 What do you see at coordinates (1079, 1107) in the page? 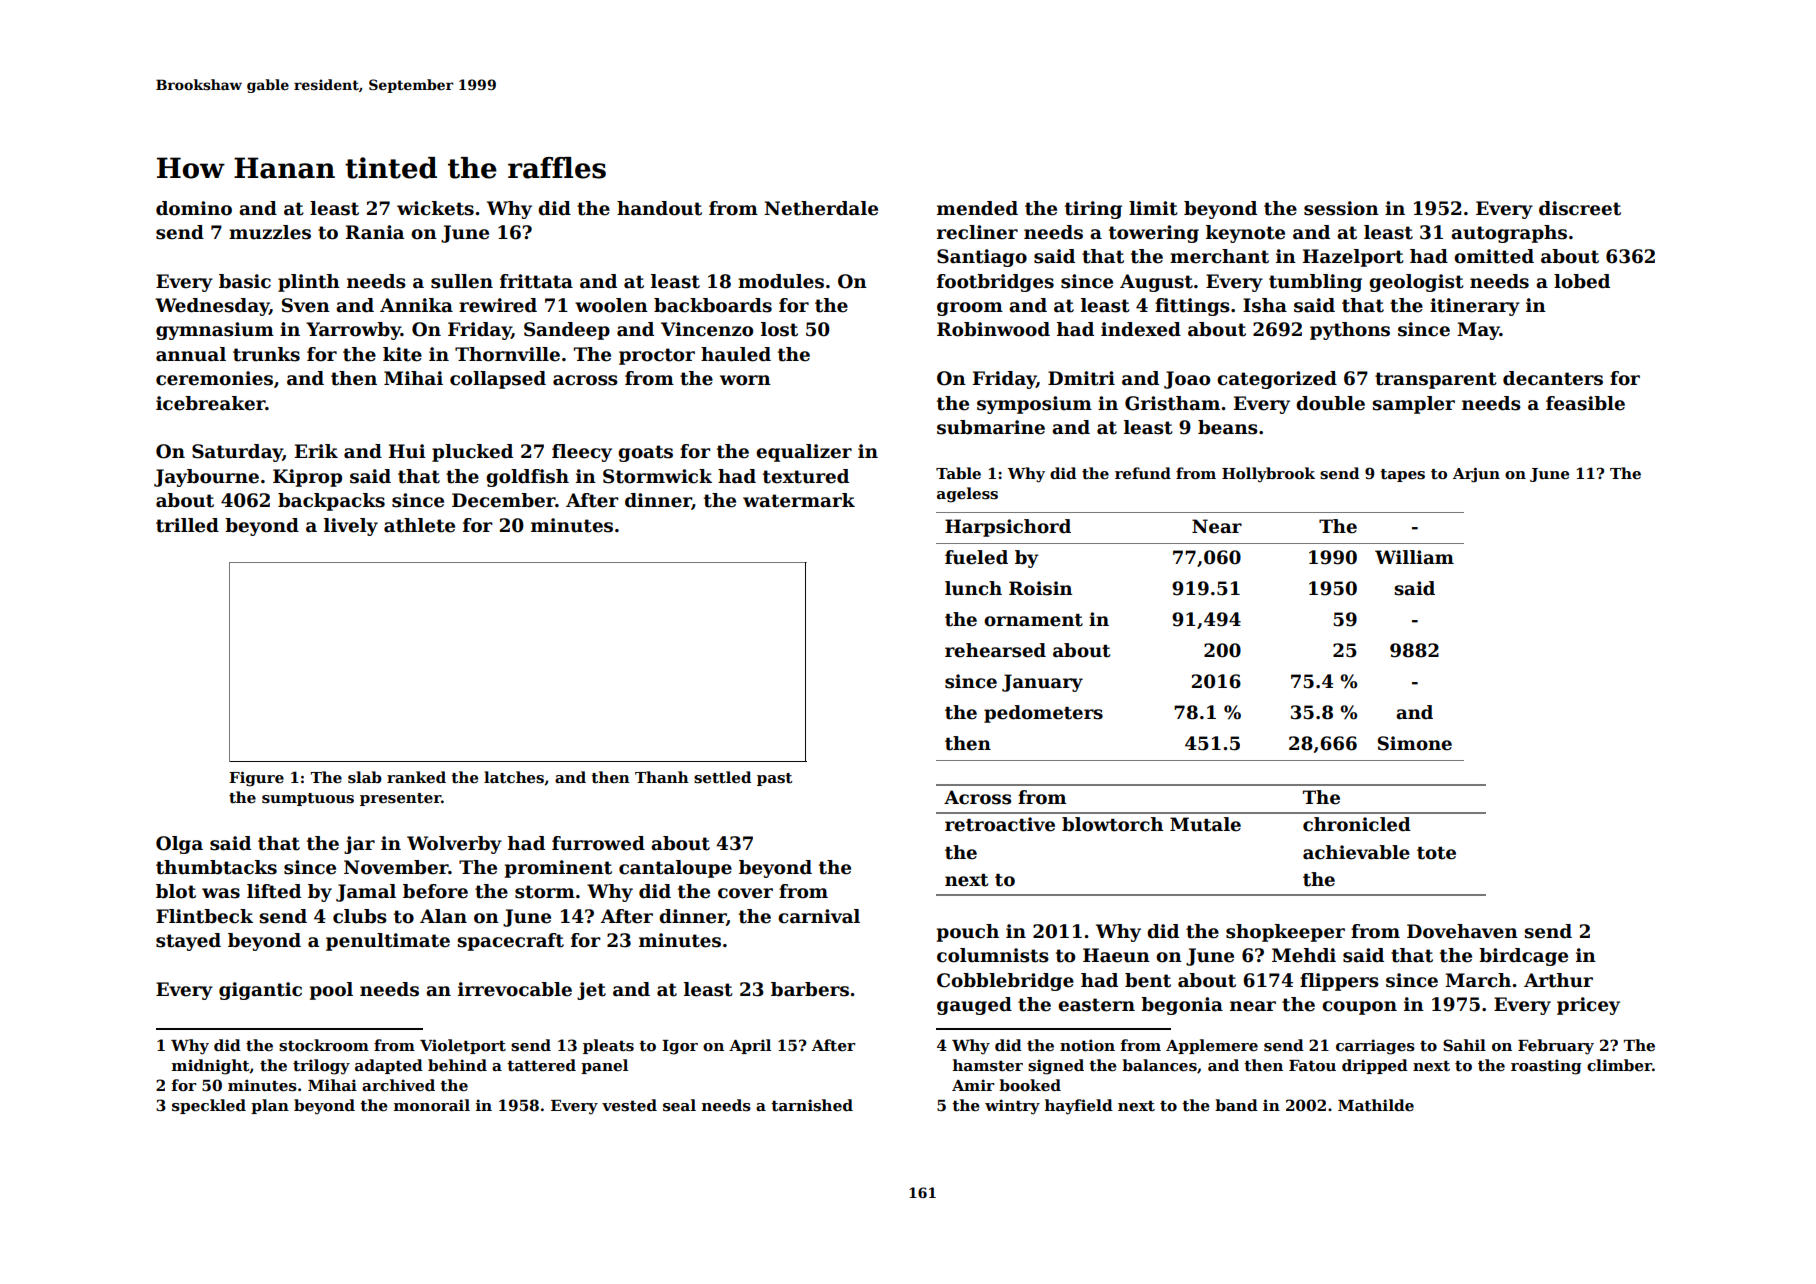
I see `hayfield` at bounding box center [1079, 1107].
